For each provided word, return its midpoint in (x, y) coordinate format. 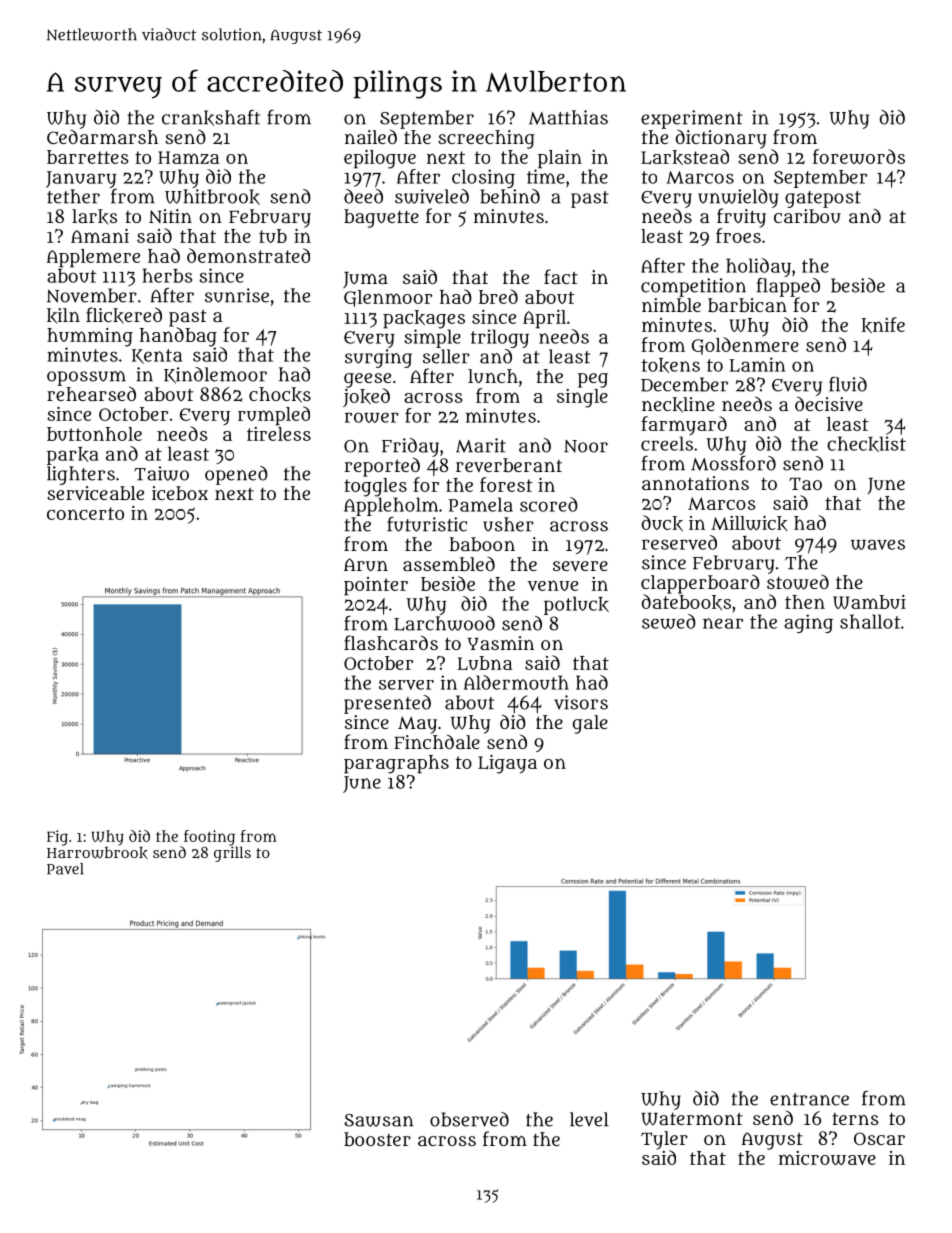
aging (808, 623)
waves (878, 544)
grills (232, 854)
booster (377, 1139)
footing (209, 838)
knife (883, 325)
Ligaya (507, 764)
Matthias (568, 117)
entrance (809, 1099)
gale (590, 724)
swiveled (432, 196)
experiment (692, 119)
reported (382, 467)
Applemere (93, 258)
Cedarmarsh (102, 137)
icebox (180, 493)
